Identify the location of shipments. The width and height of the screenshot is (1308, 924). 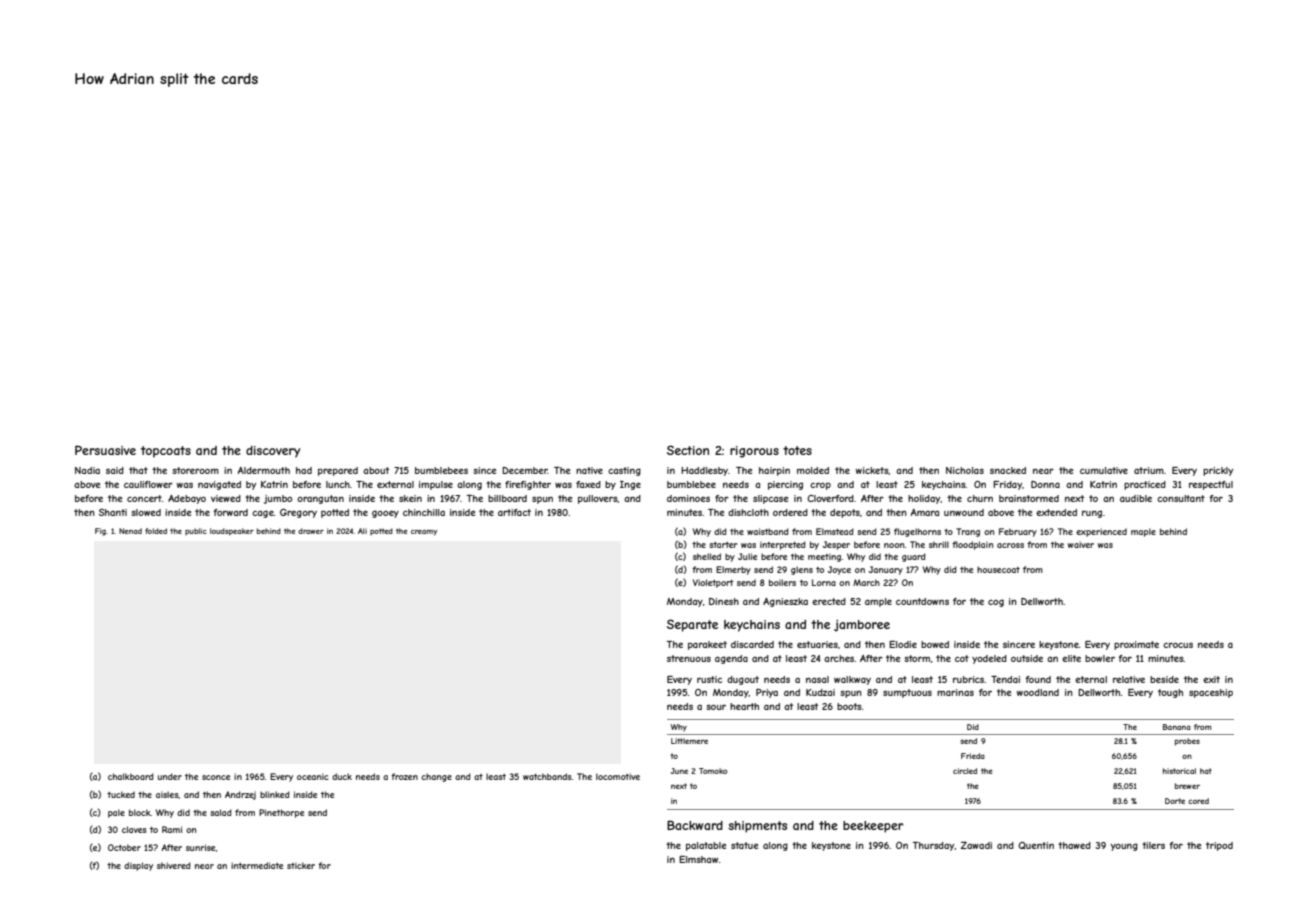
(757, 827).
